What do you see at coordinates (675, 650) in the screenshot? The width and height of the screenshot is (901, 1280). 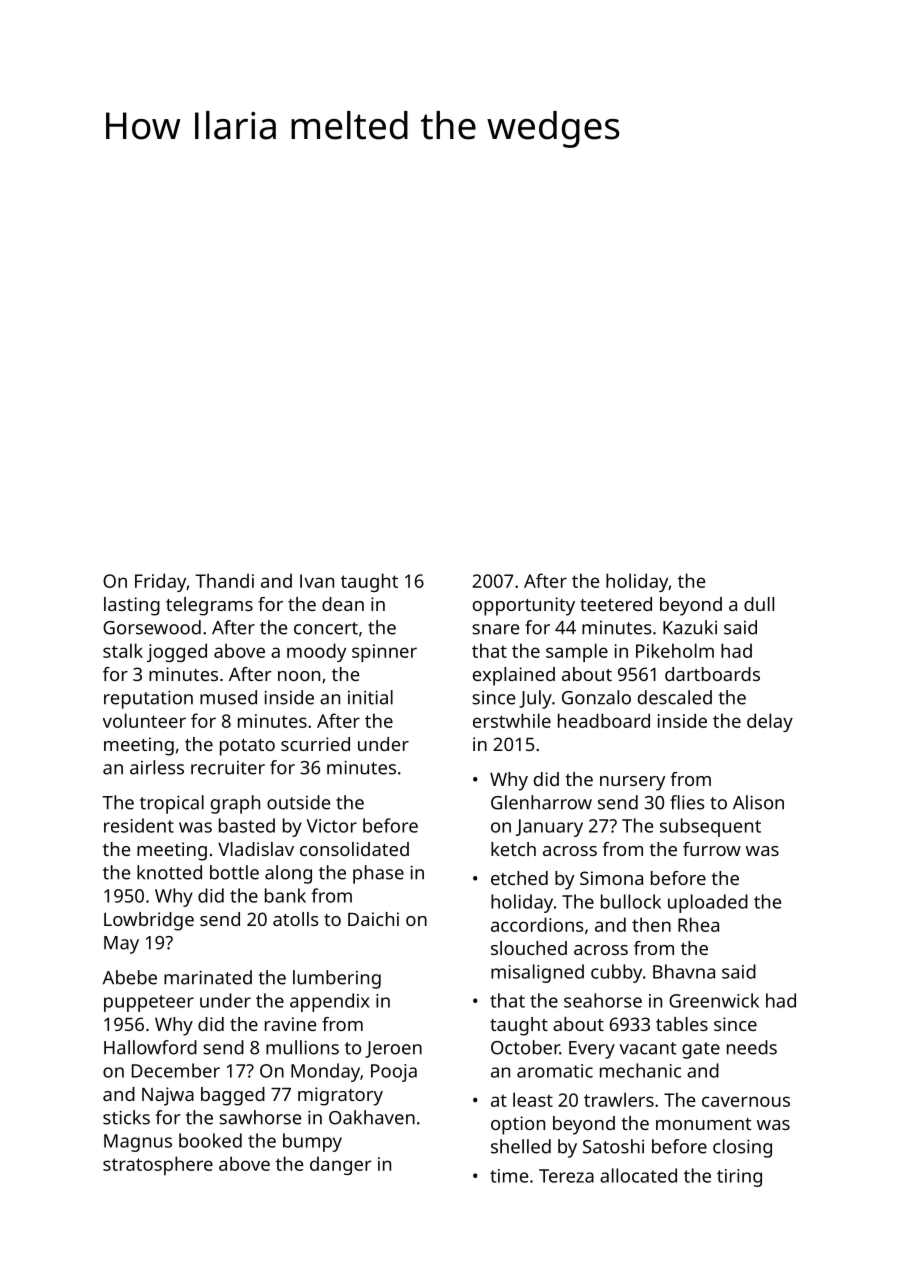 I see `Pikeholm` at bounding box center [675, 650].
